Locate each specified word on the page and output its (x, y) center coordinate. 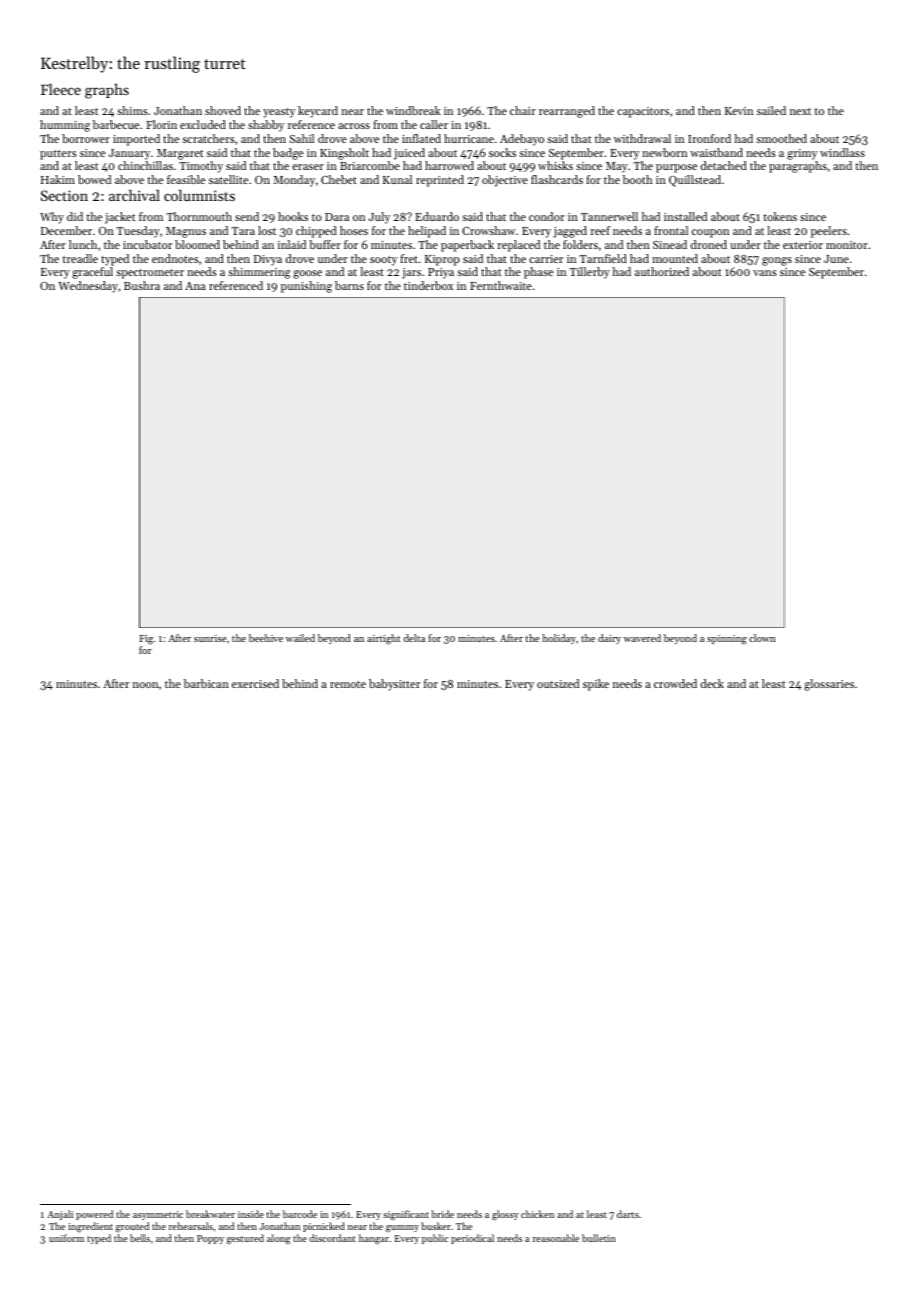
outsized (558, 683)
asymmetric (158, 1215)
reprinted (440, 181)
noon (145, 685)
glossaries (829, 685)
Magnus (186, 232)
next (800, 111)
